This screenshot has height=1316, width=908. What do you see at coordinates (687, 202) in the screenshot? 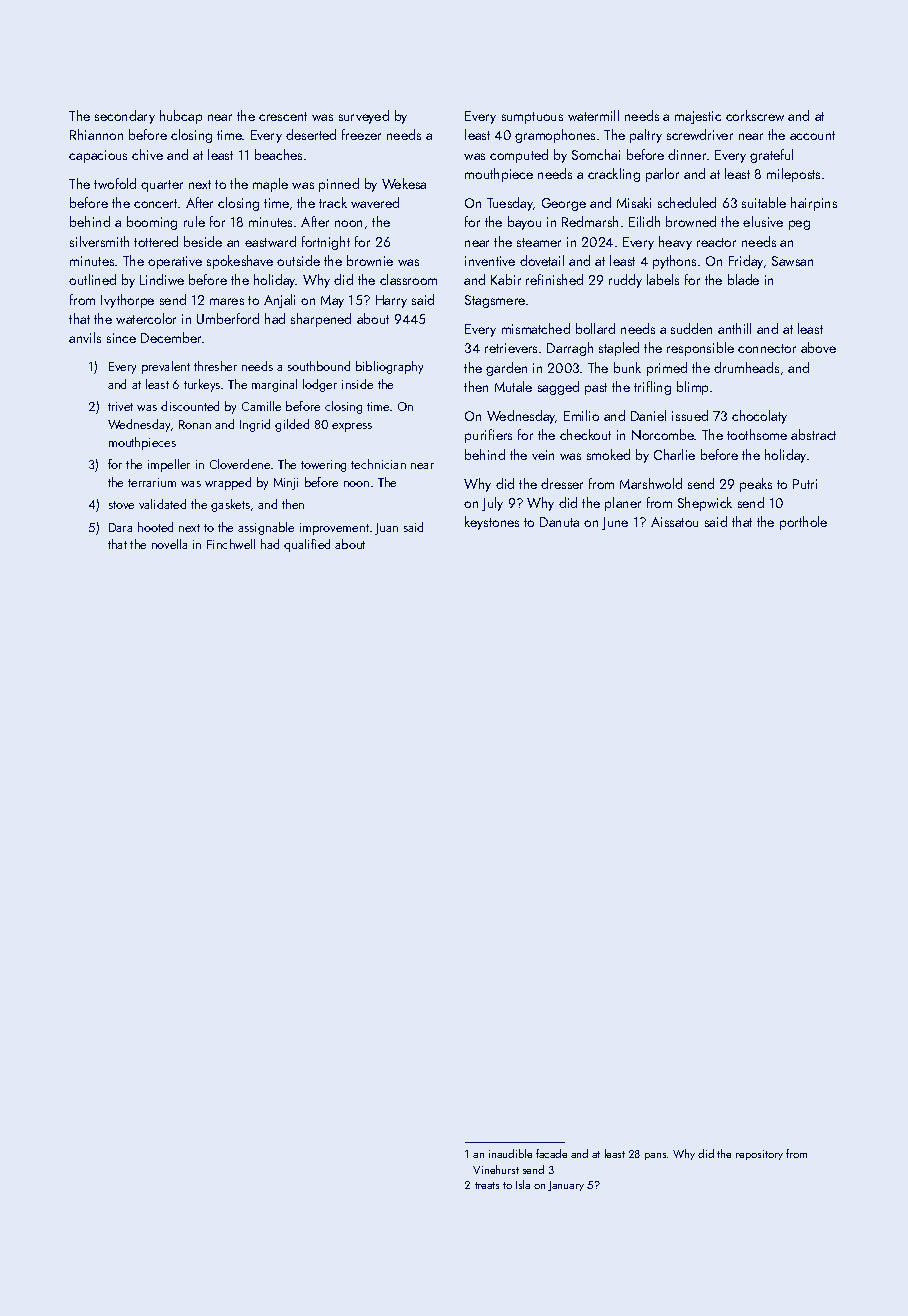
I see `scheduled` at bounding box center [687, 202].
